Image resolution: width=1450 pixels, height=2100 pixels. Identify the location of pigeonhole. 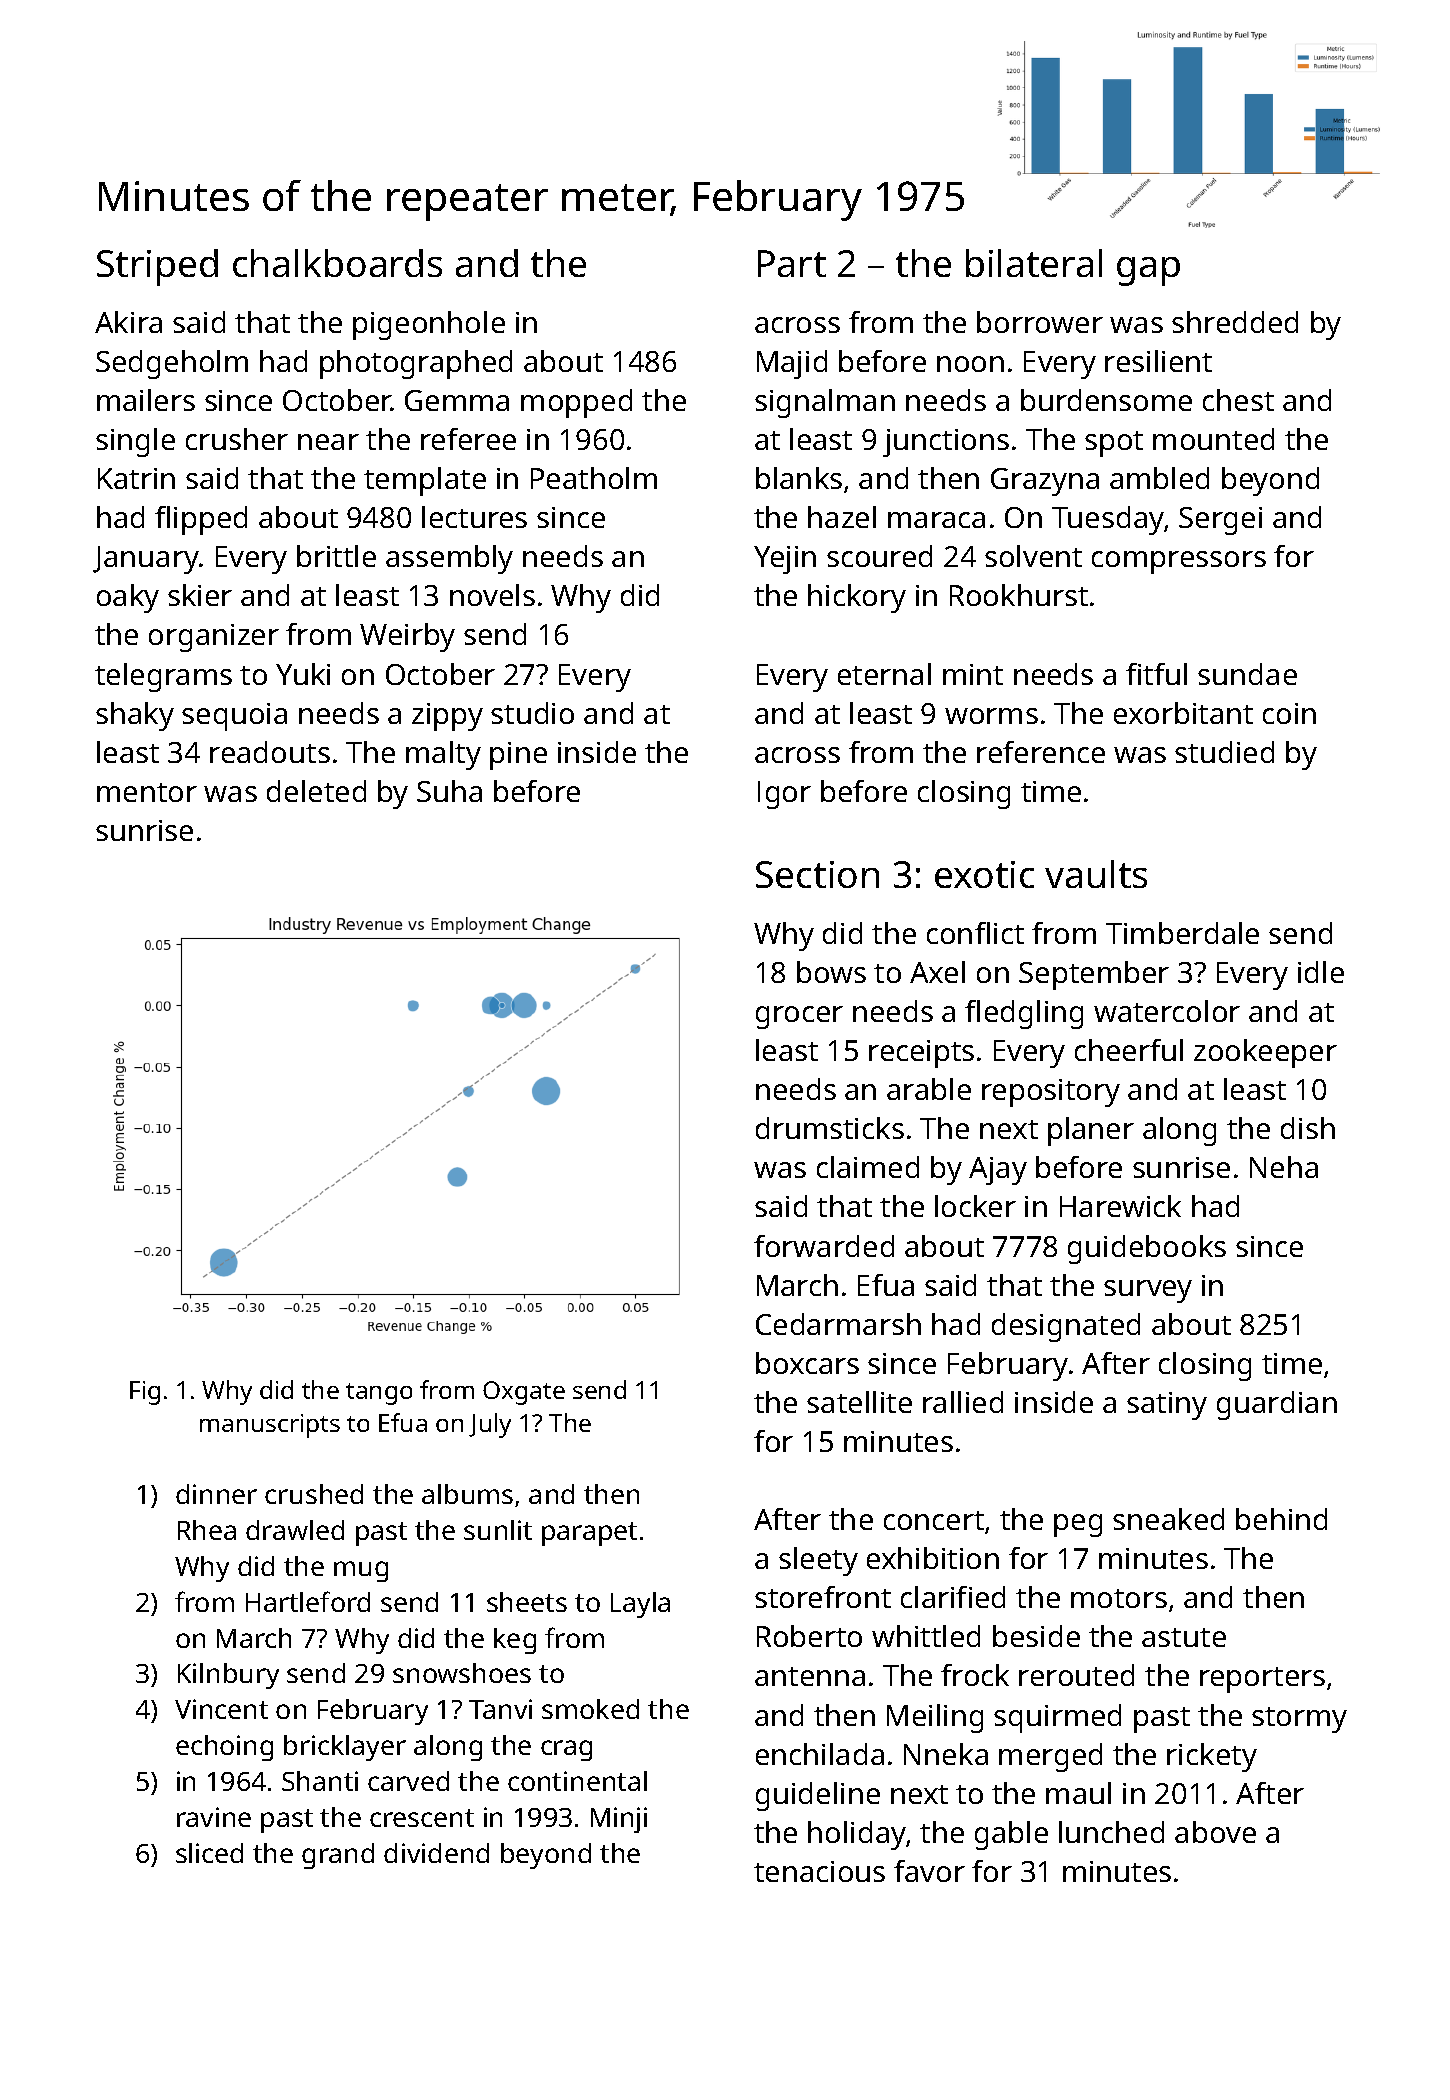
(429, 325).
